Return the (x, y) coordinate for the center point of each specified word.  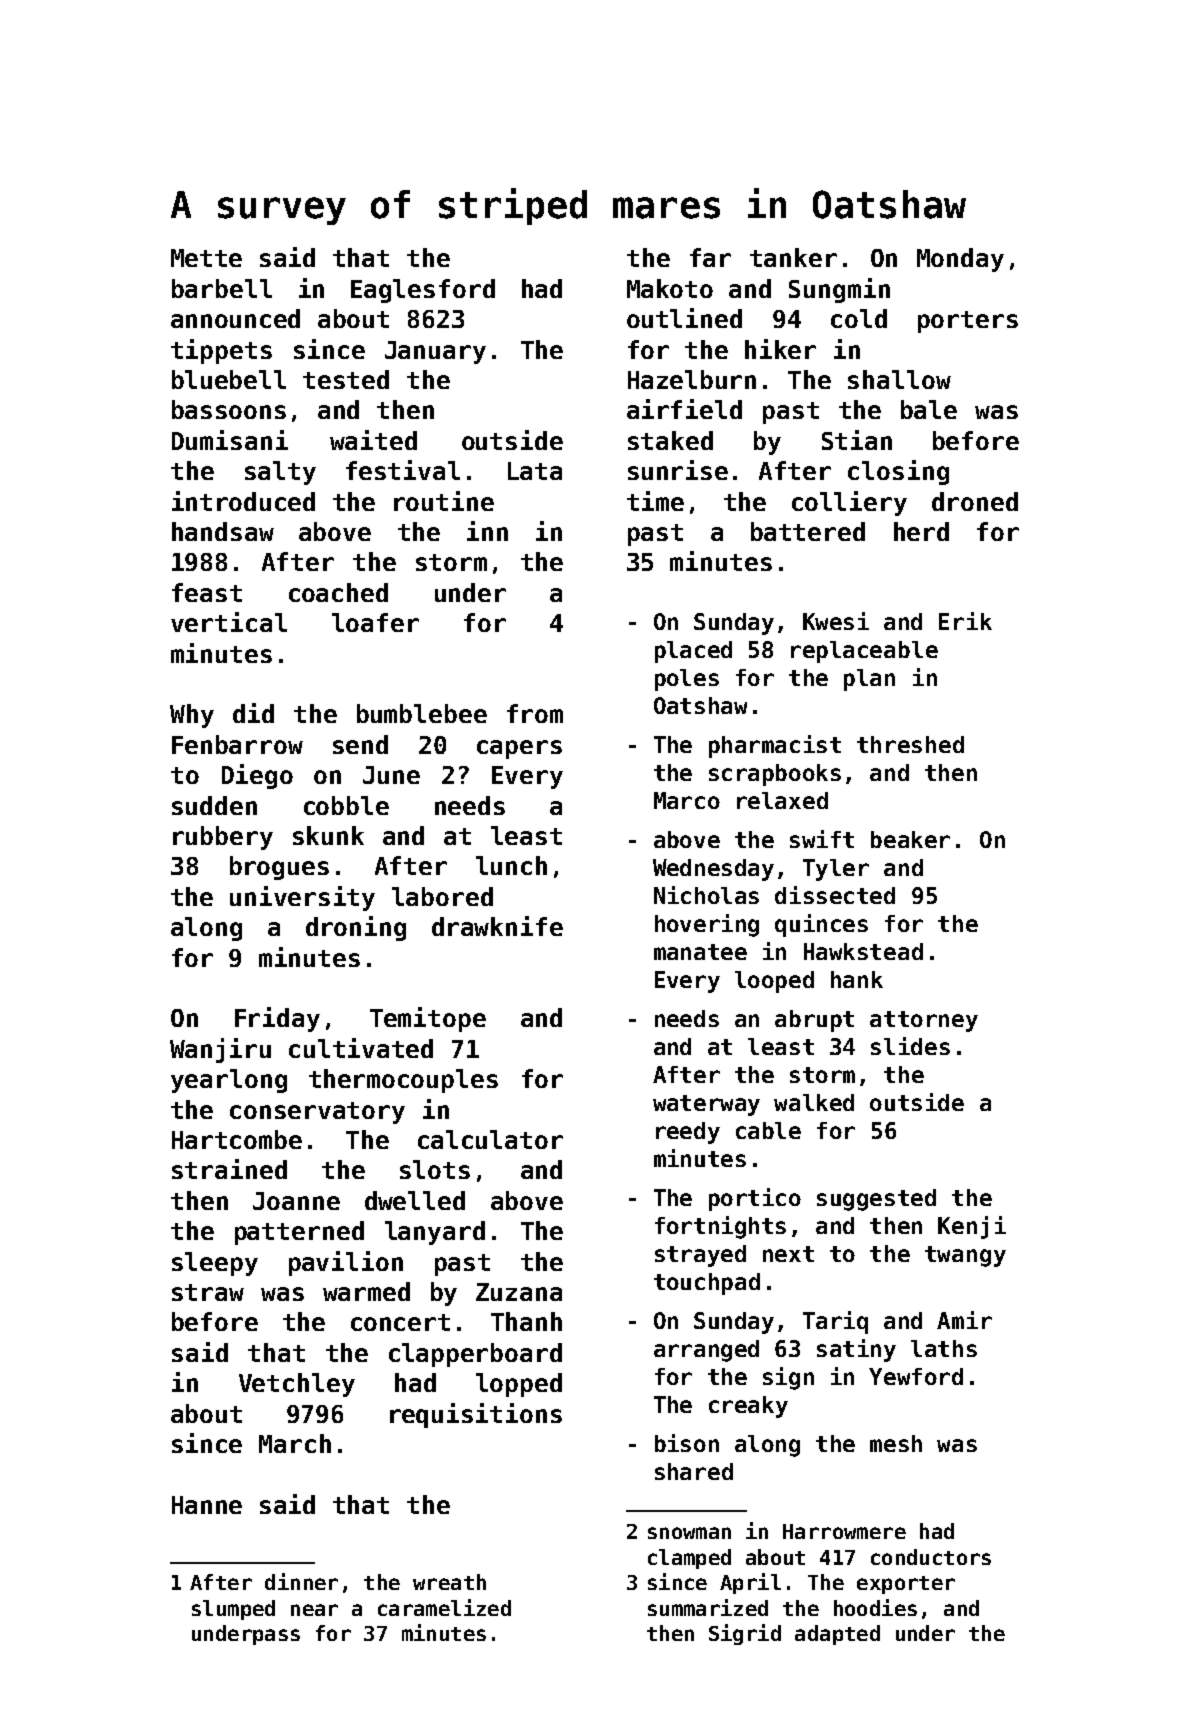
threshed (910, 744)
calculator (490, 1139)
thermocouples (403, 1081)
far (710, 257)
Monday (960, 260)
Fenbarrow (237, 744)
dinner (301, 1581)
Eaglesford (423, 291)
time (655, 501)
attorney (924, 1021)
